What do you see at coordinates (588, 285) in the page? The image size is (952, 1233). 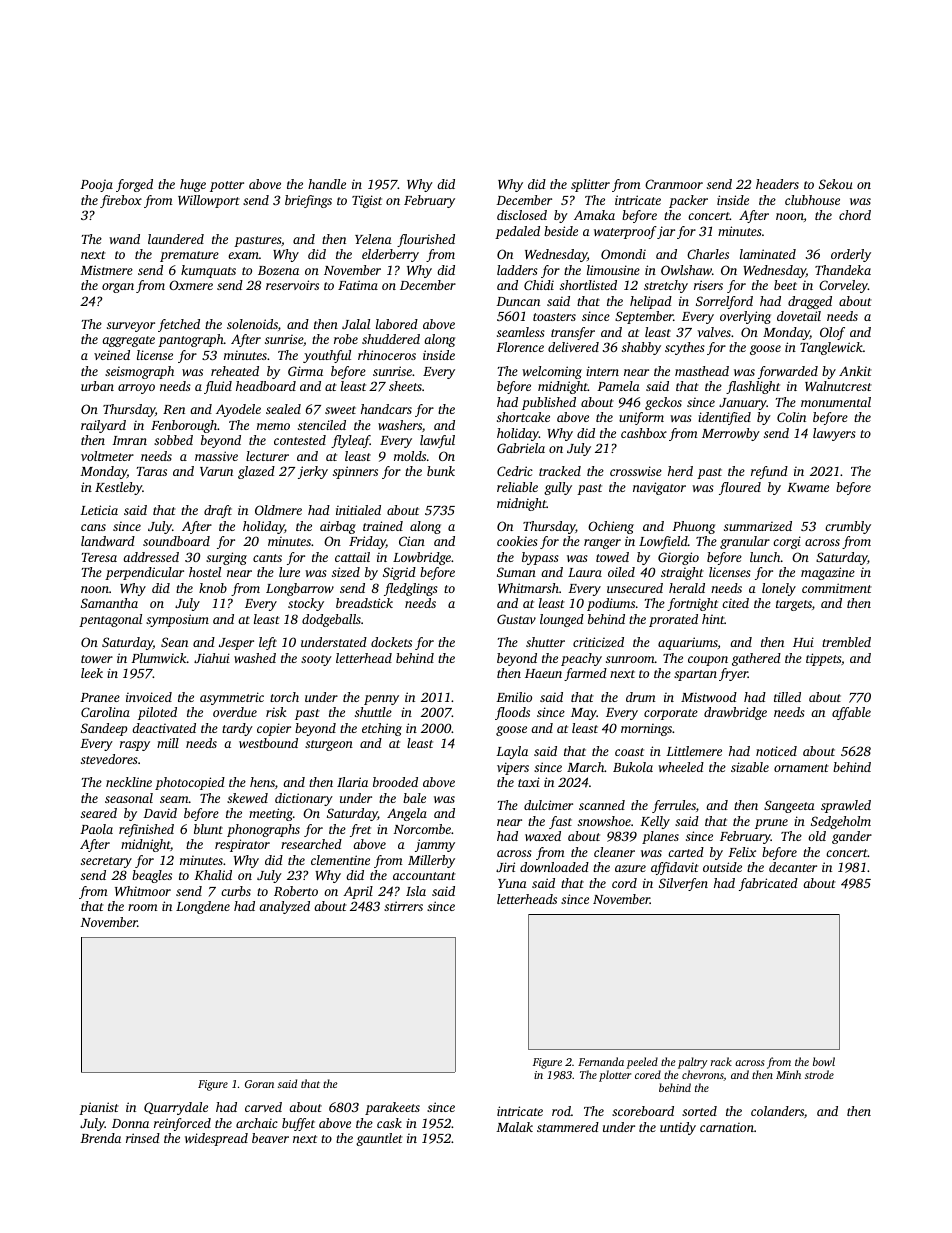 I see `shortlisted` at bounding box center [588, 285].
